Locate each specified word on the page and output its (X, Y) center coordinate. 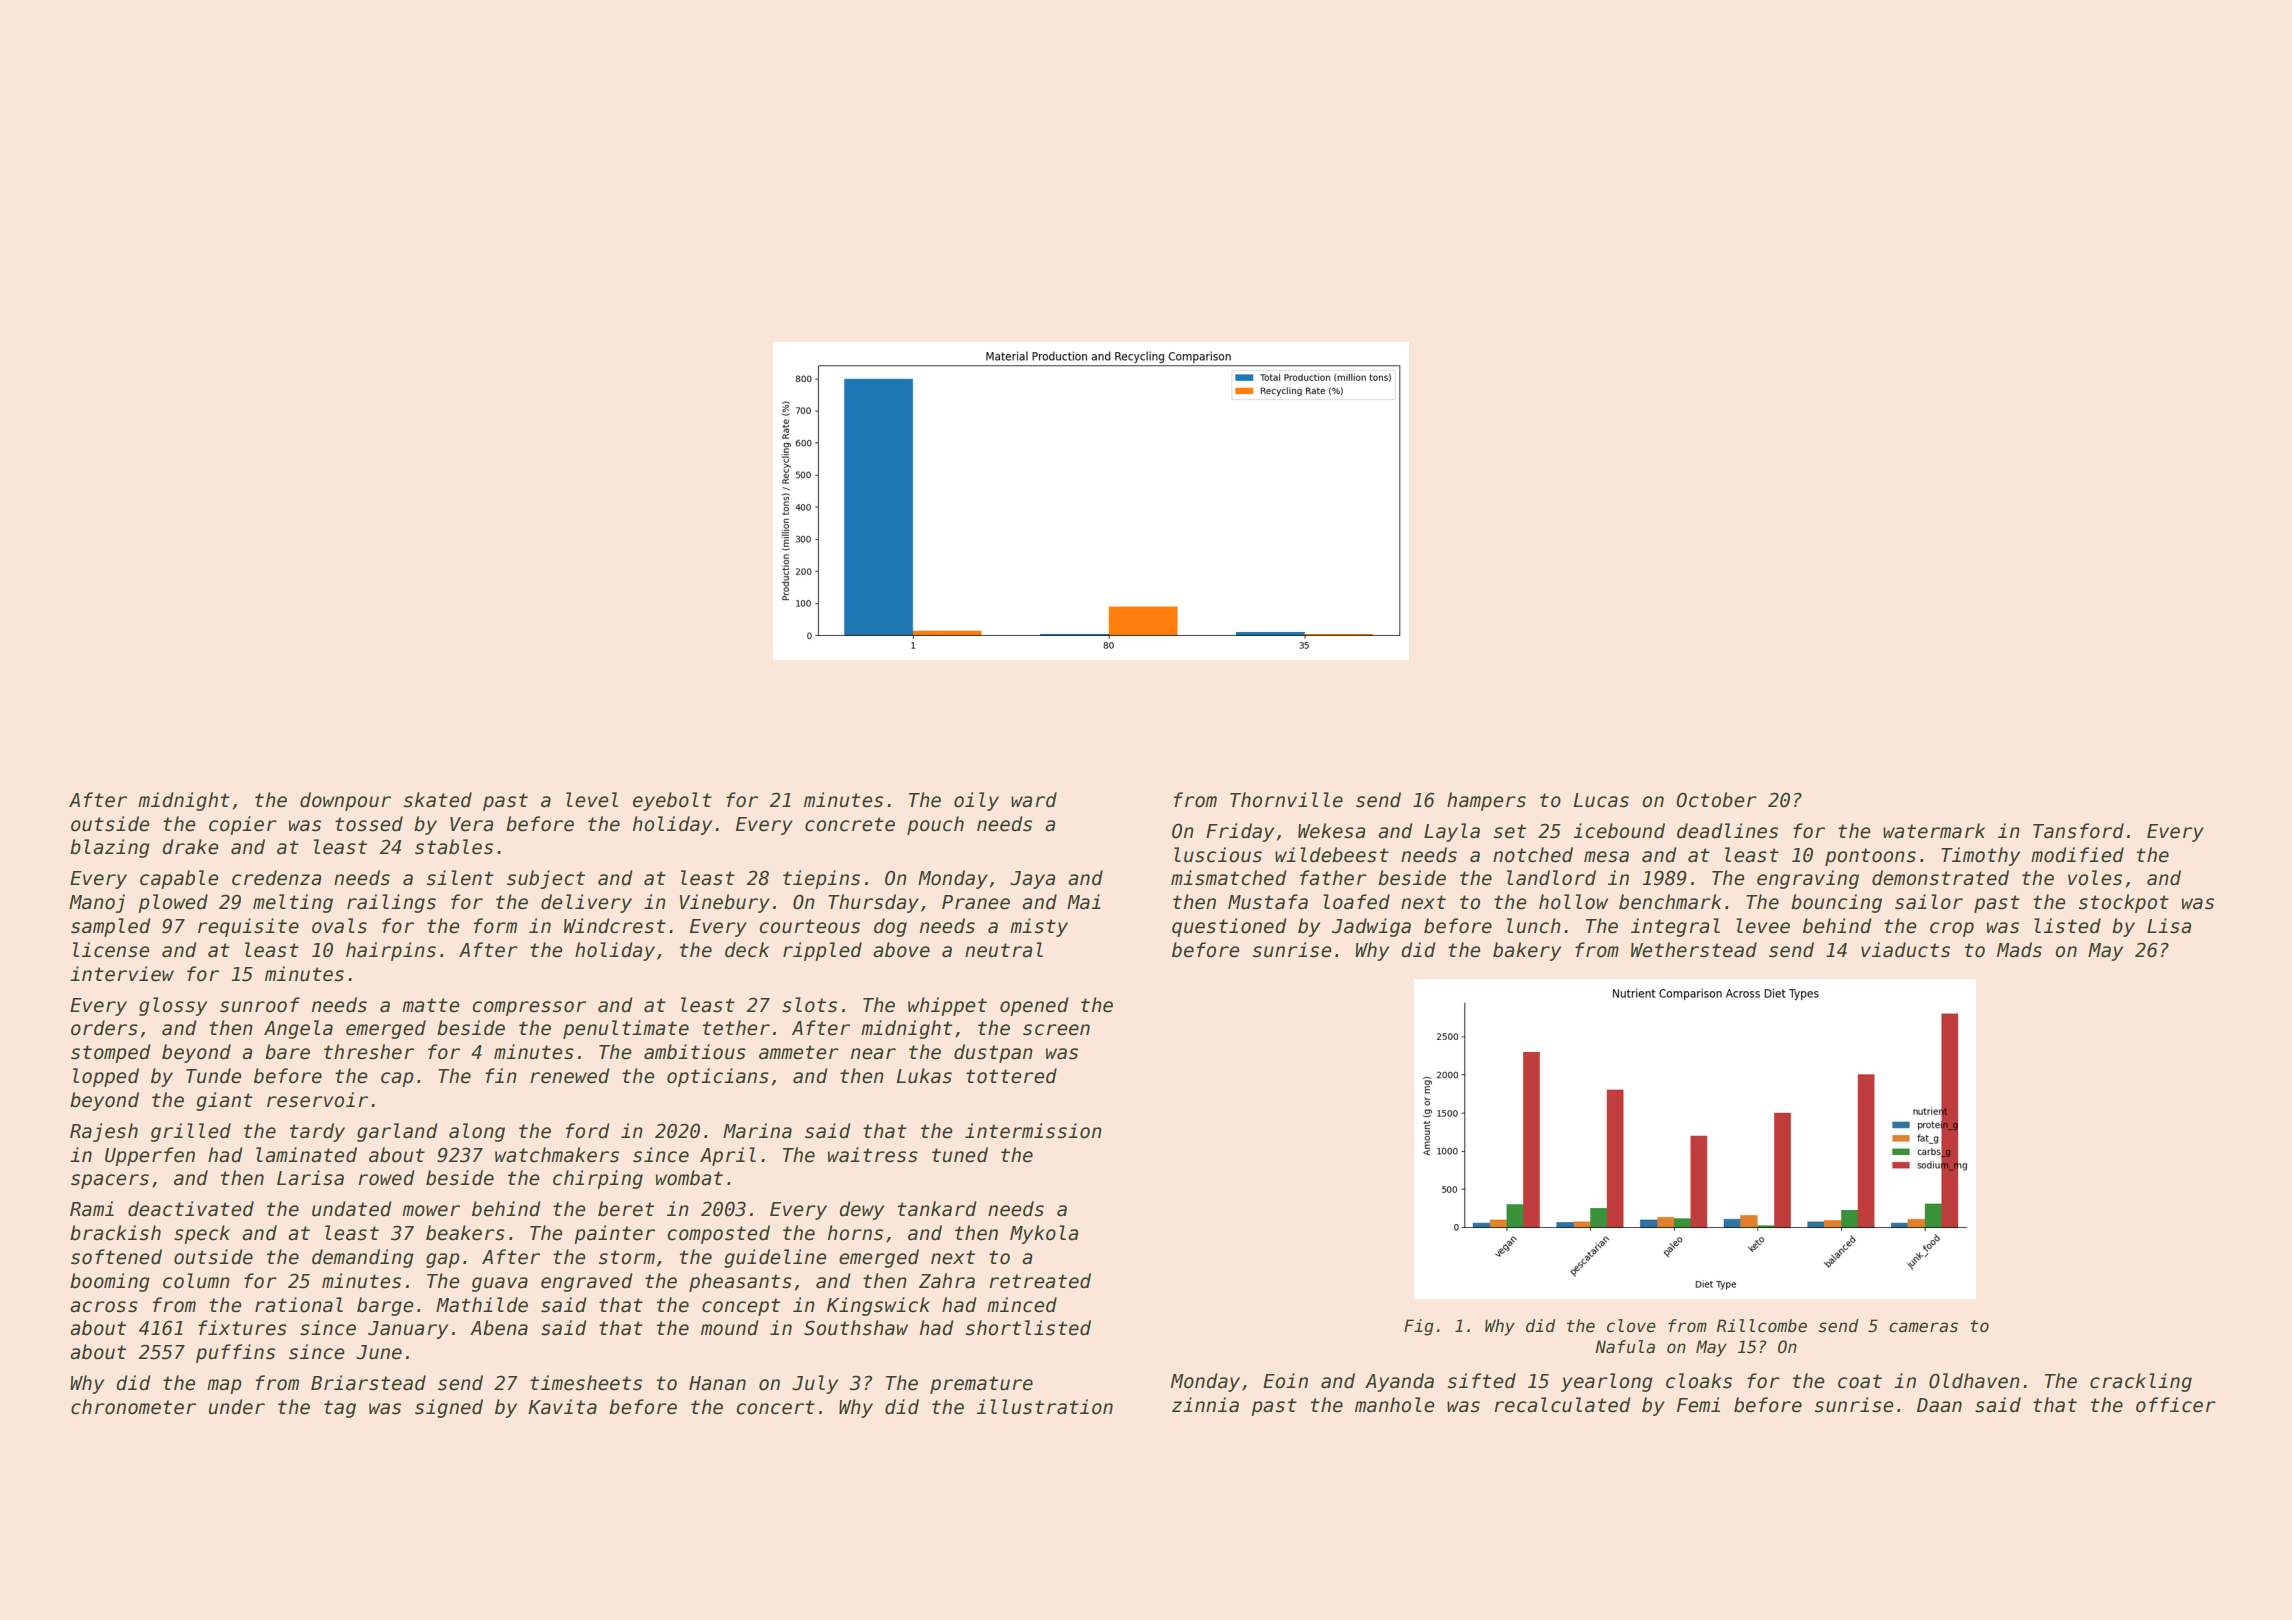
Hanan (717, 1383)
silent (460, 878)
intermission (1033, 1131)
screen (1056, 1030)
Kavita (562, 1407)
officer (2176, 1405)
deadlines (1727, 831)
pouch (935, 825)
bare (287, 1052)
